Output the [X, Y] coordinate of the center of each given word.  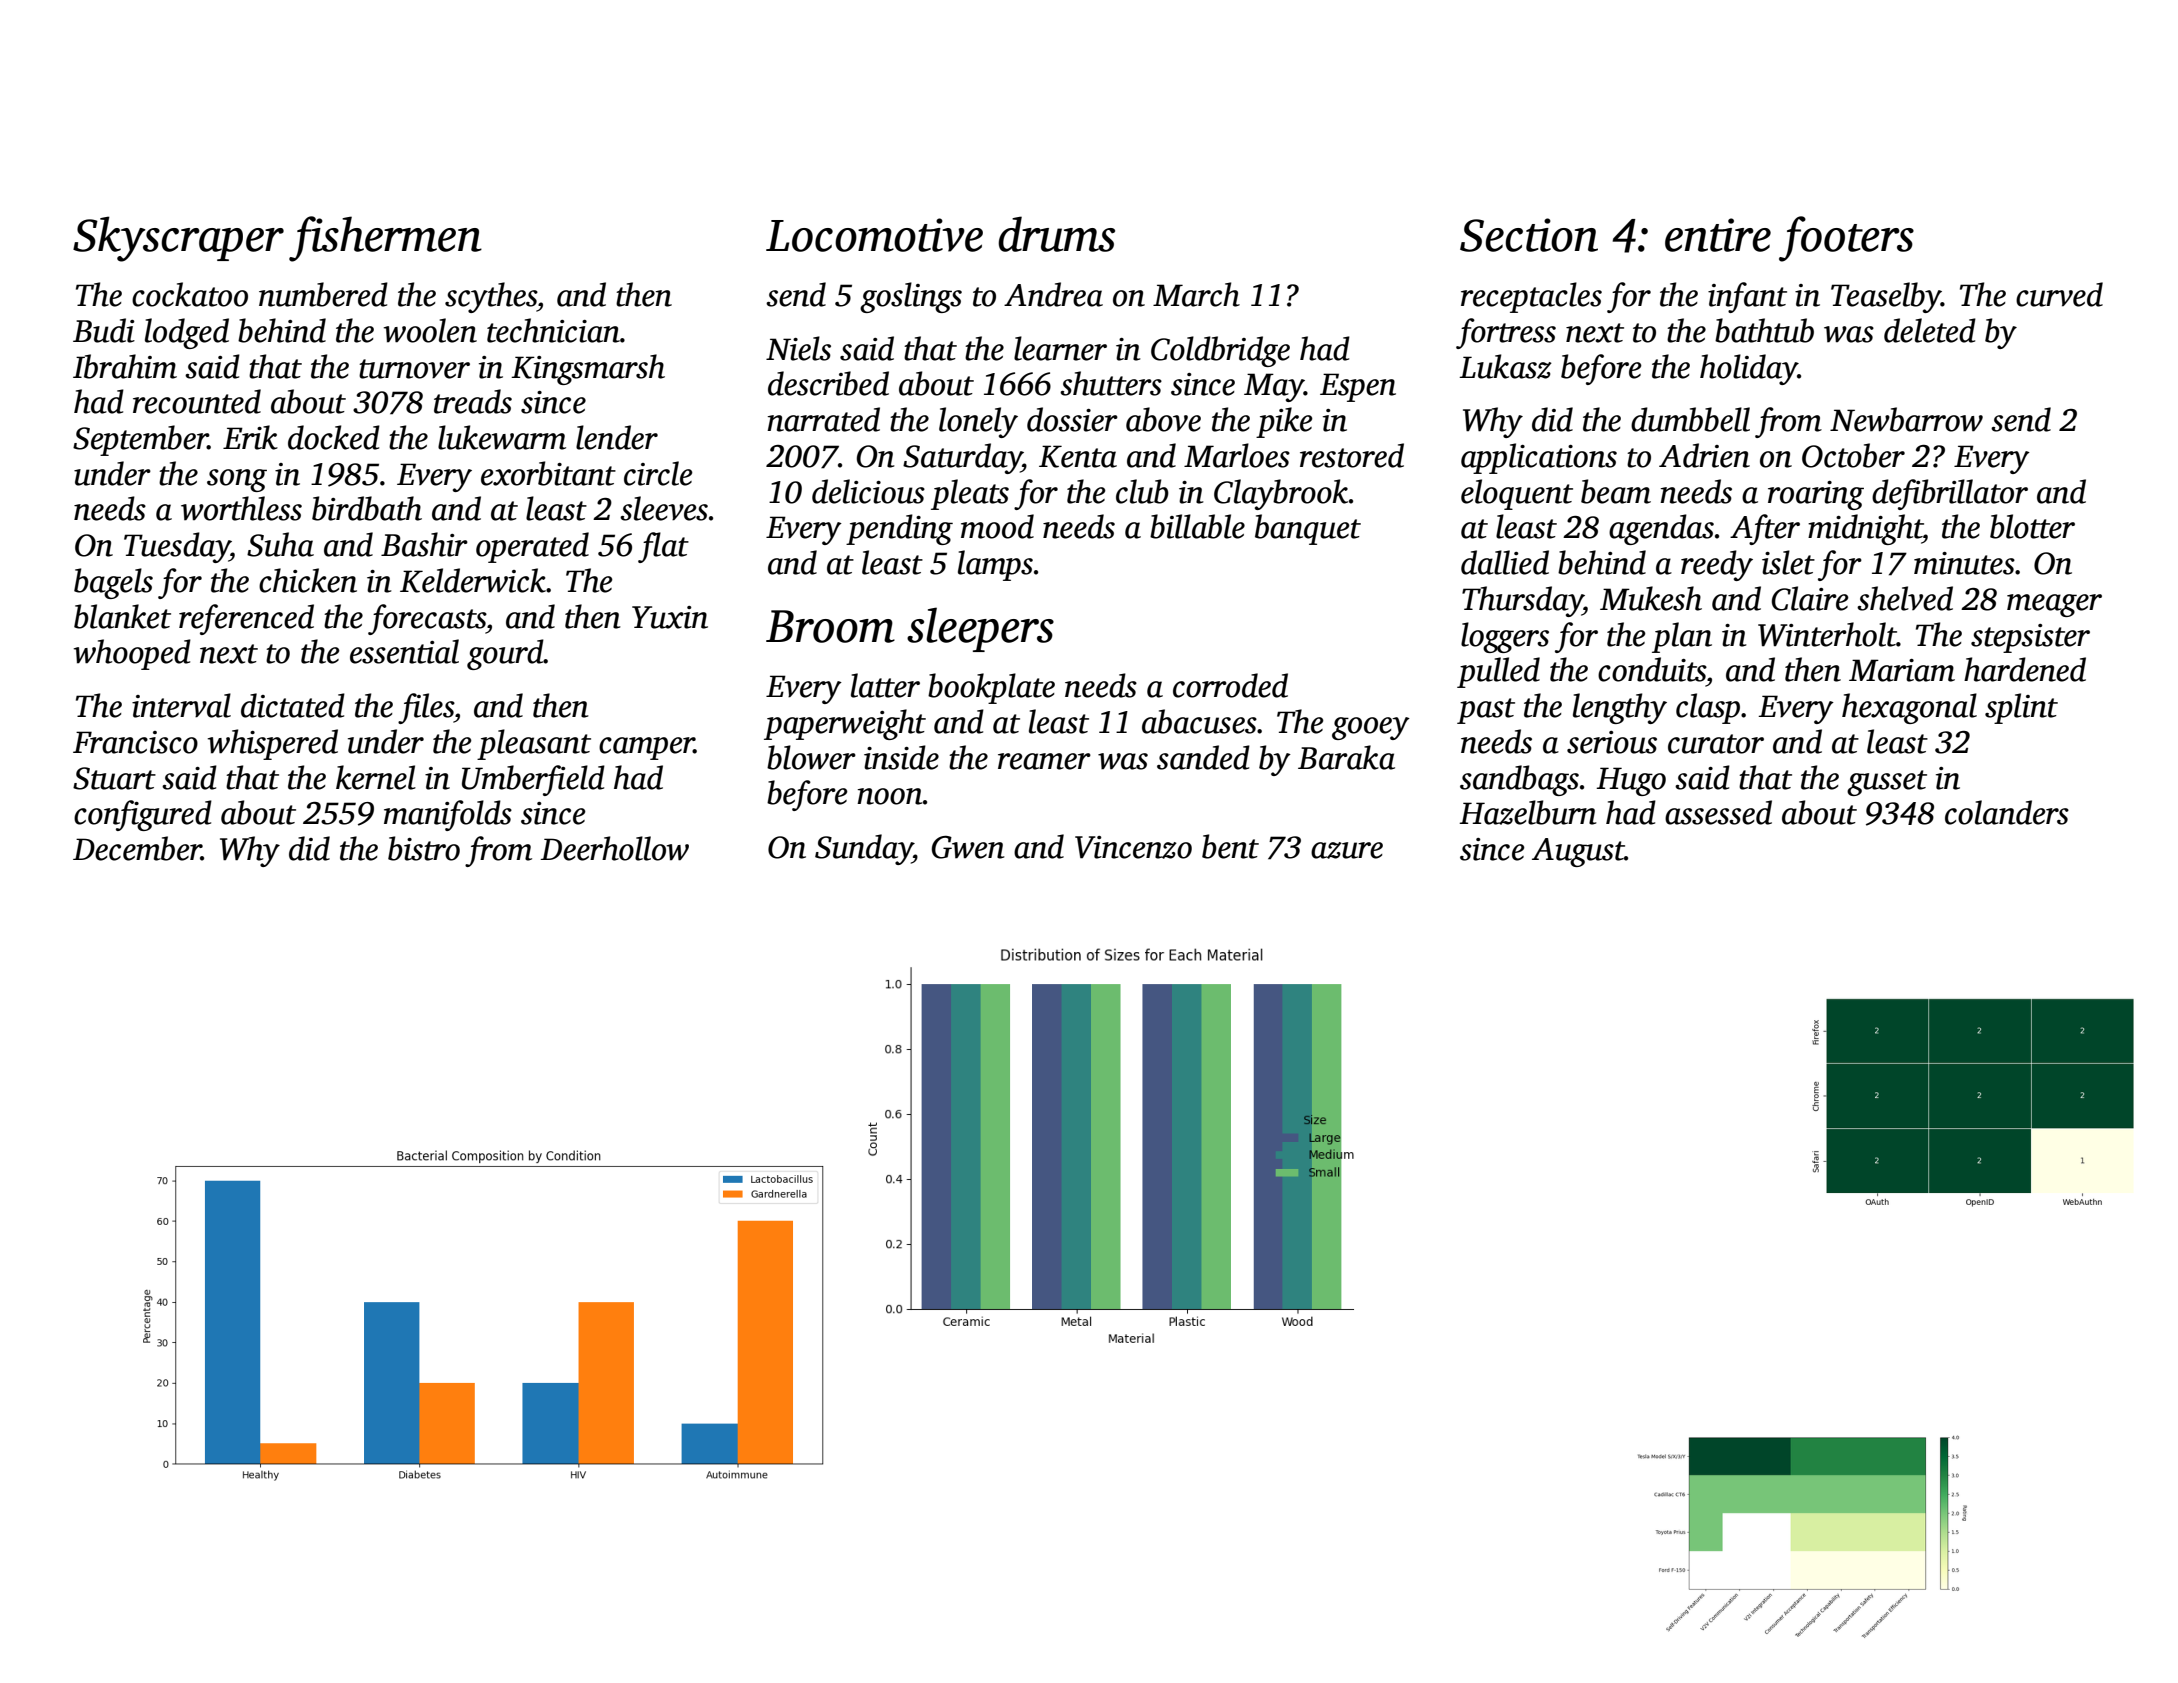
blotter [2032, 526]
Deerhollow [614, 848]
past [1486, 711]
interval [181, 705]
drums [1056, 234]
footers [1846, 239]
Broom [830, 626]
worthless [241, 508]
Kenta [1078, 456]
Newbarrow [1906, 419]
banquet [1308, 529]
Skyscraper [178, 239]
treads [473, 401]
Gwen [968, 847]
